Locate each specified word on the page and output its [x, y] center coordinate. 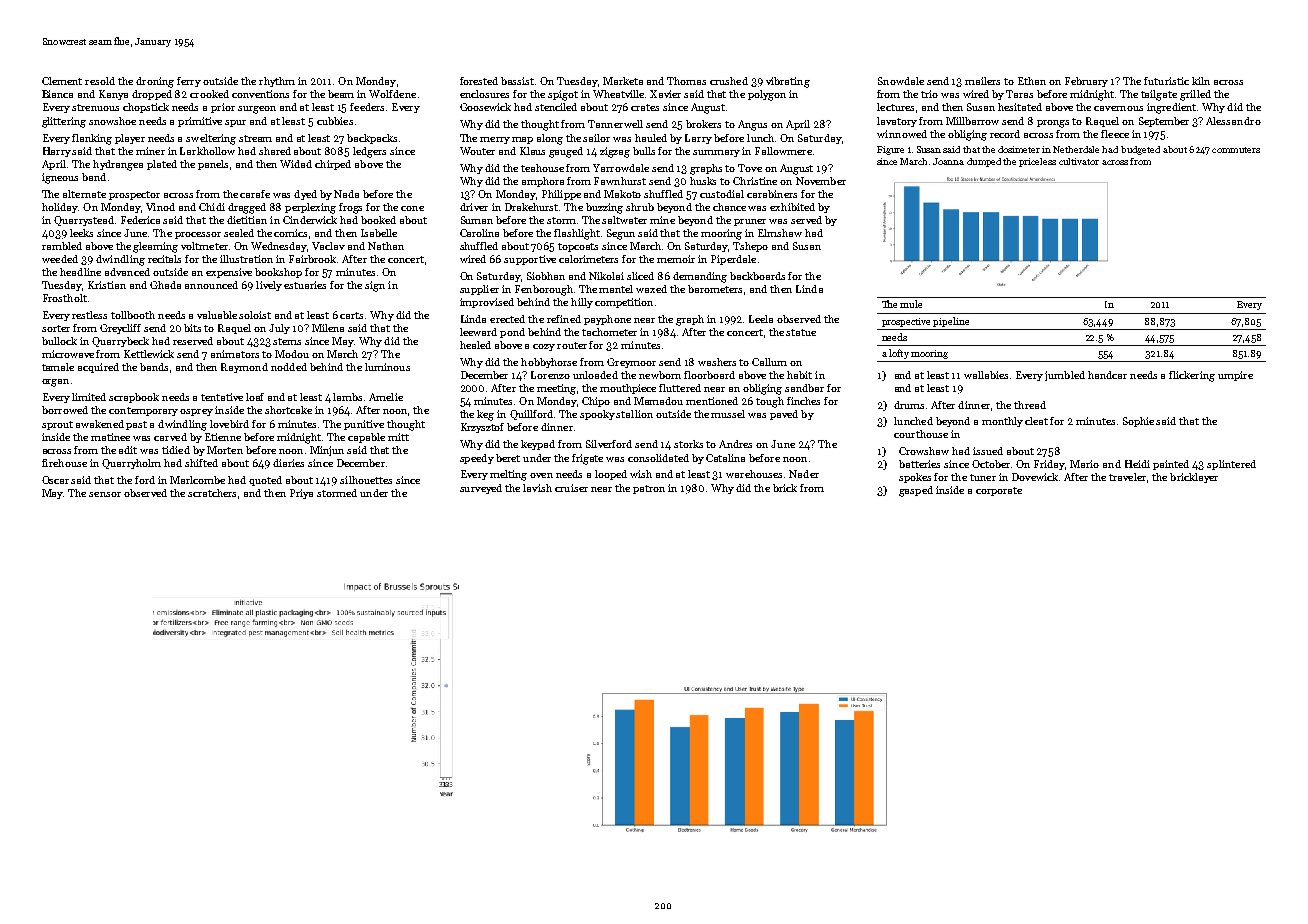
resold [100, 81]
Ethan [1032, 81]
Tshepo [750, 247]
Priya [301, 494]
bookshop [278, 273]
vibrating [788, 82]
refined [564, 319]
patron [649, 489]
